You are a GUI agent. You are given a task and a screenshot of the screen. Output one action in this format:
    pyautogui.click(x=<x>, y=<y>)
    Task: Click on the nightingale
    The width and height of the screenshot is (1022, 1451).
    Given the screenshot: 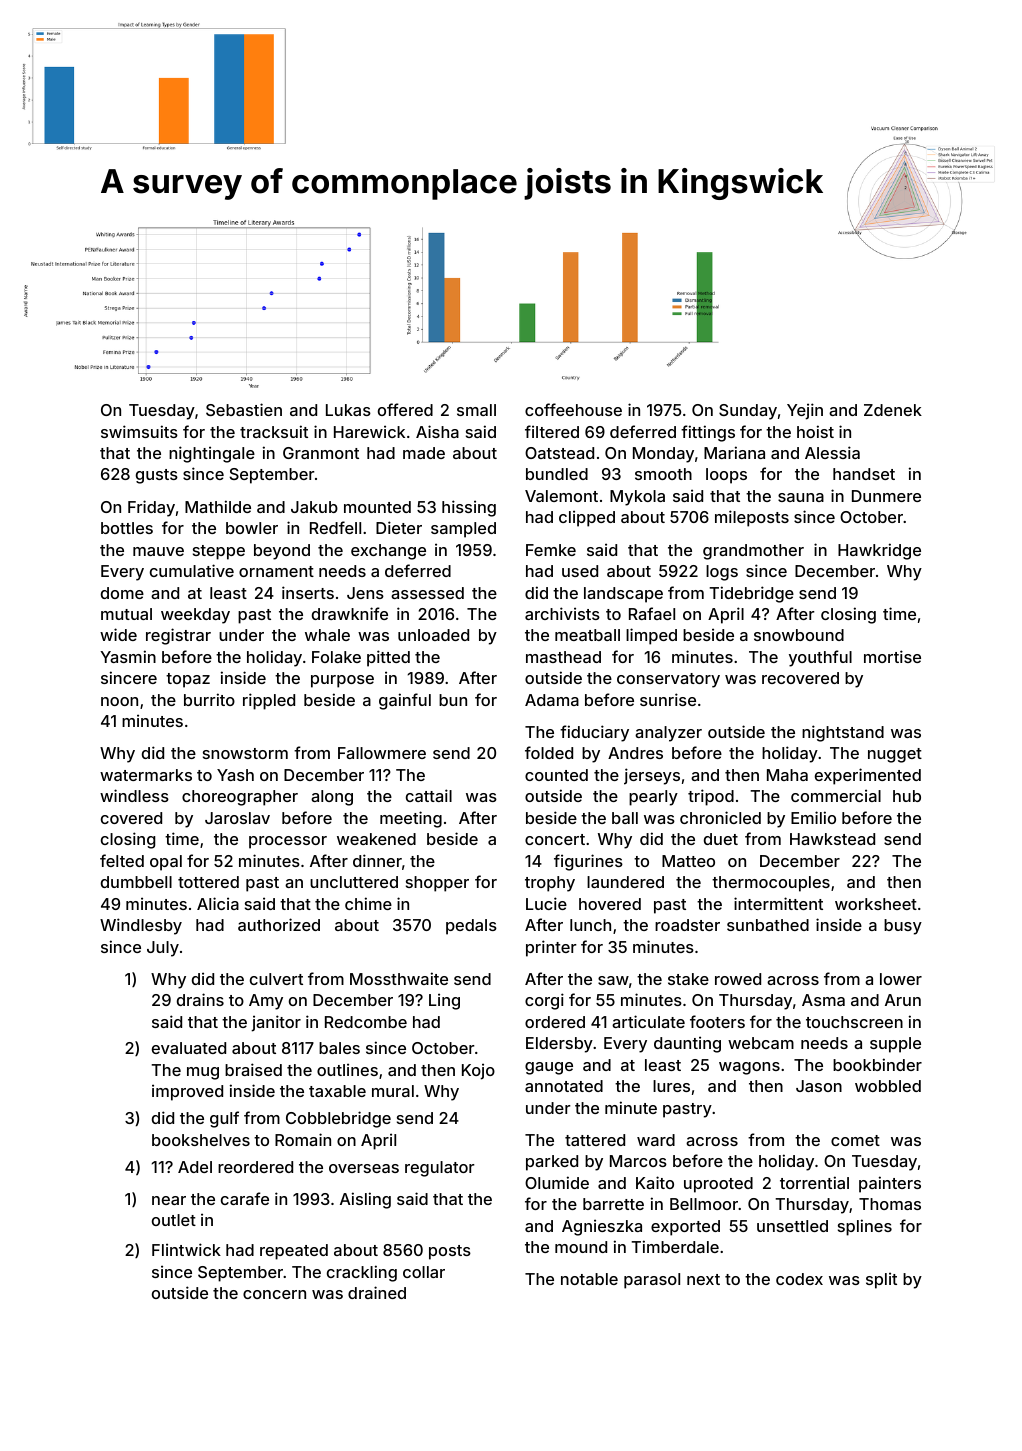 What is the action you would take?
    pyautogui.click(x=212, y=454)
